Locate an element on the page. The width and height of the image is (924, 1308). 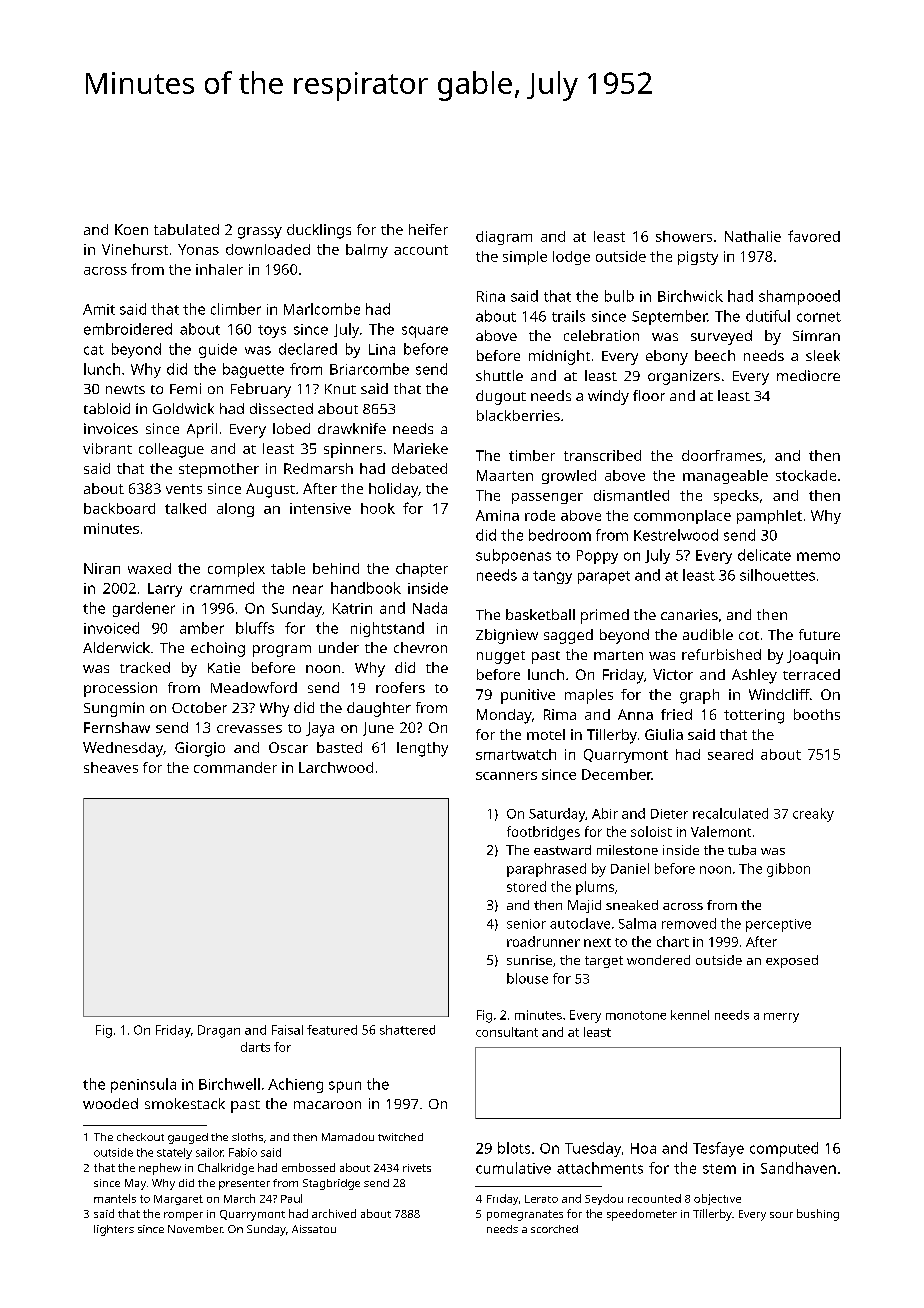
mantels is located at coordinates (115, 1198).
